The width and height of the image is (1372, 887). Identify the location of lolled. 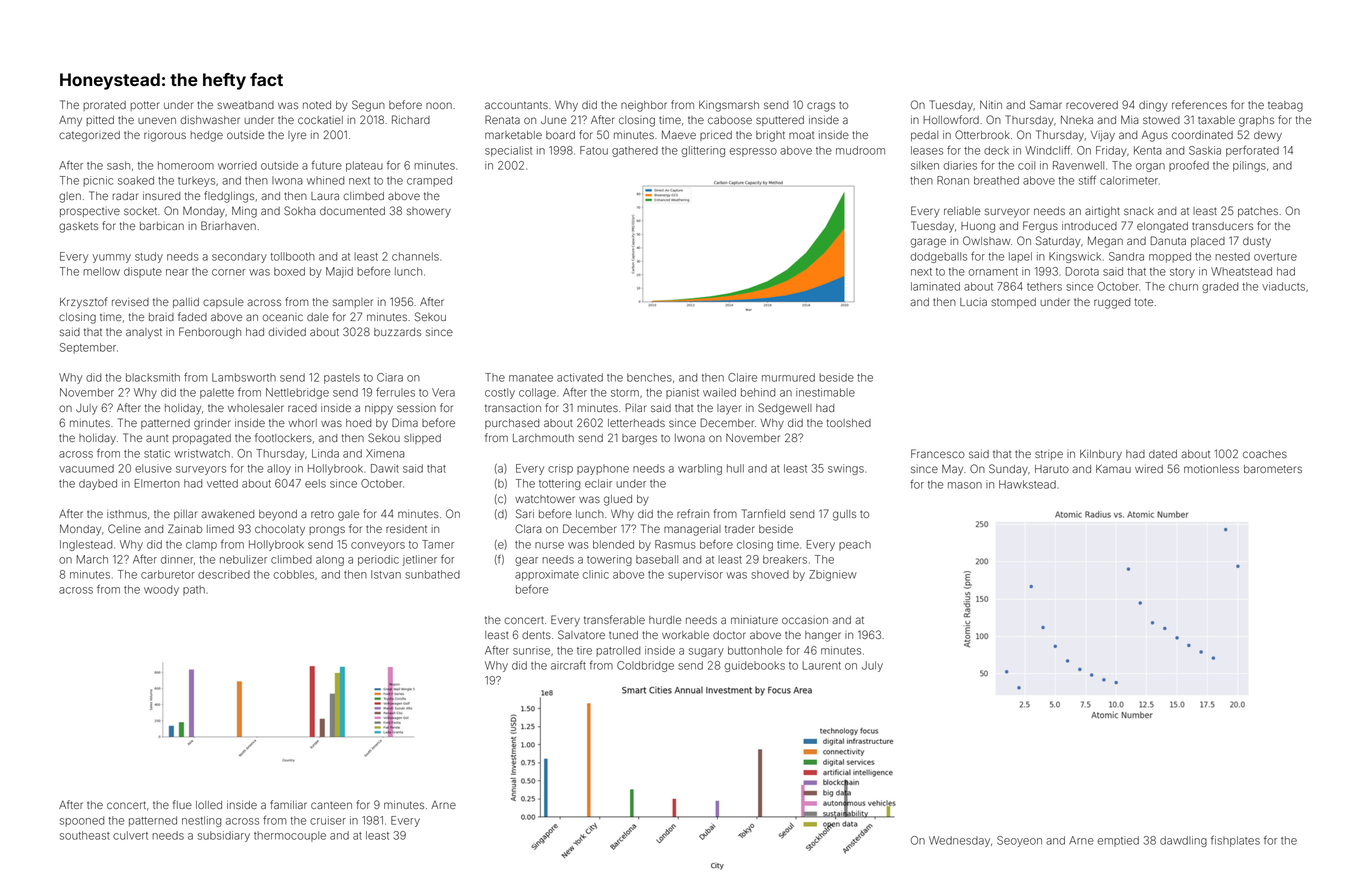
(209, 805).
